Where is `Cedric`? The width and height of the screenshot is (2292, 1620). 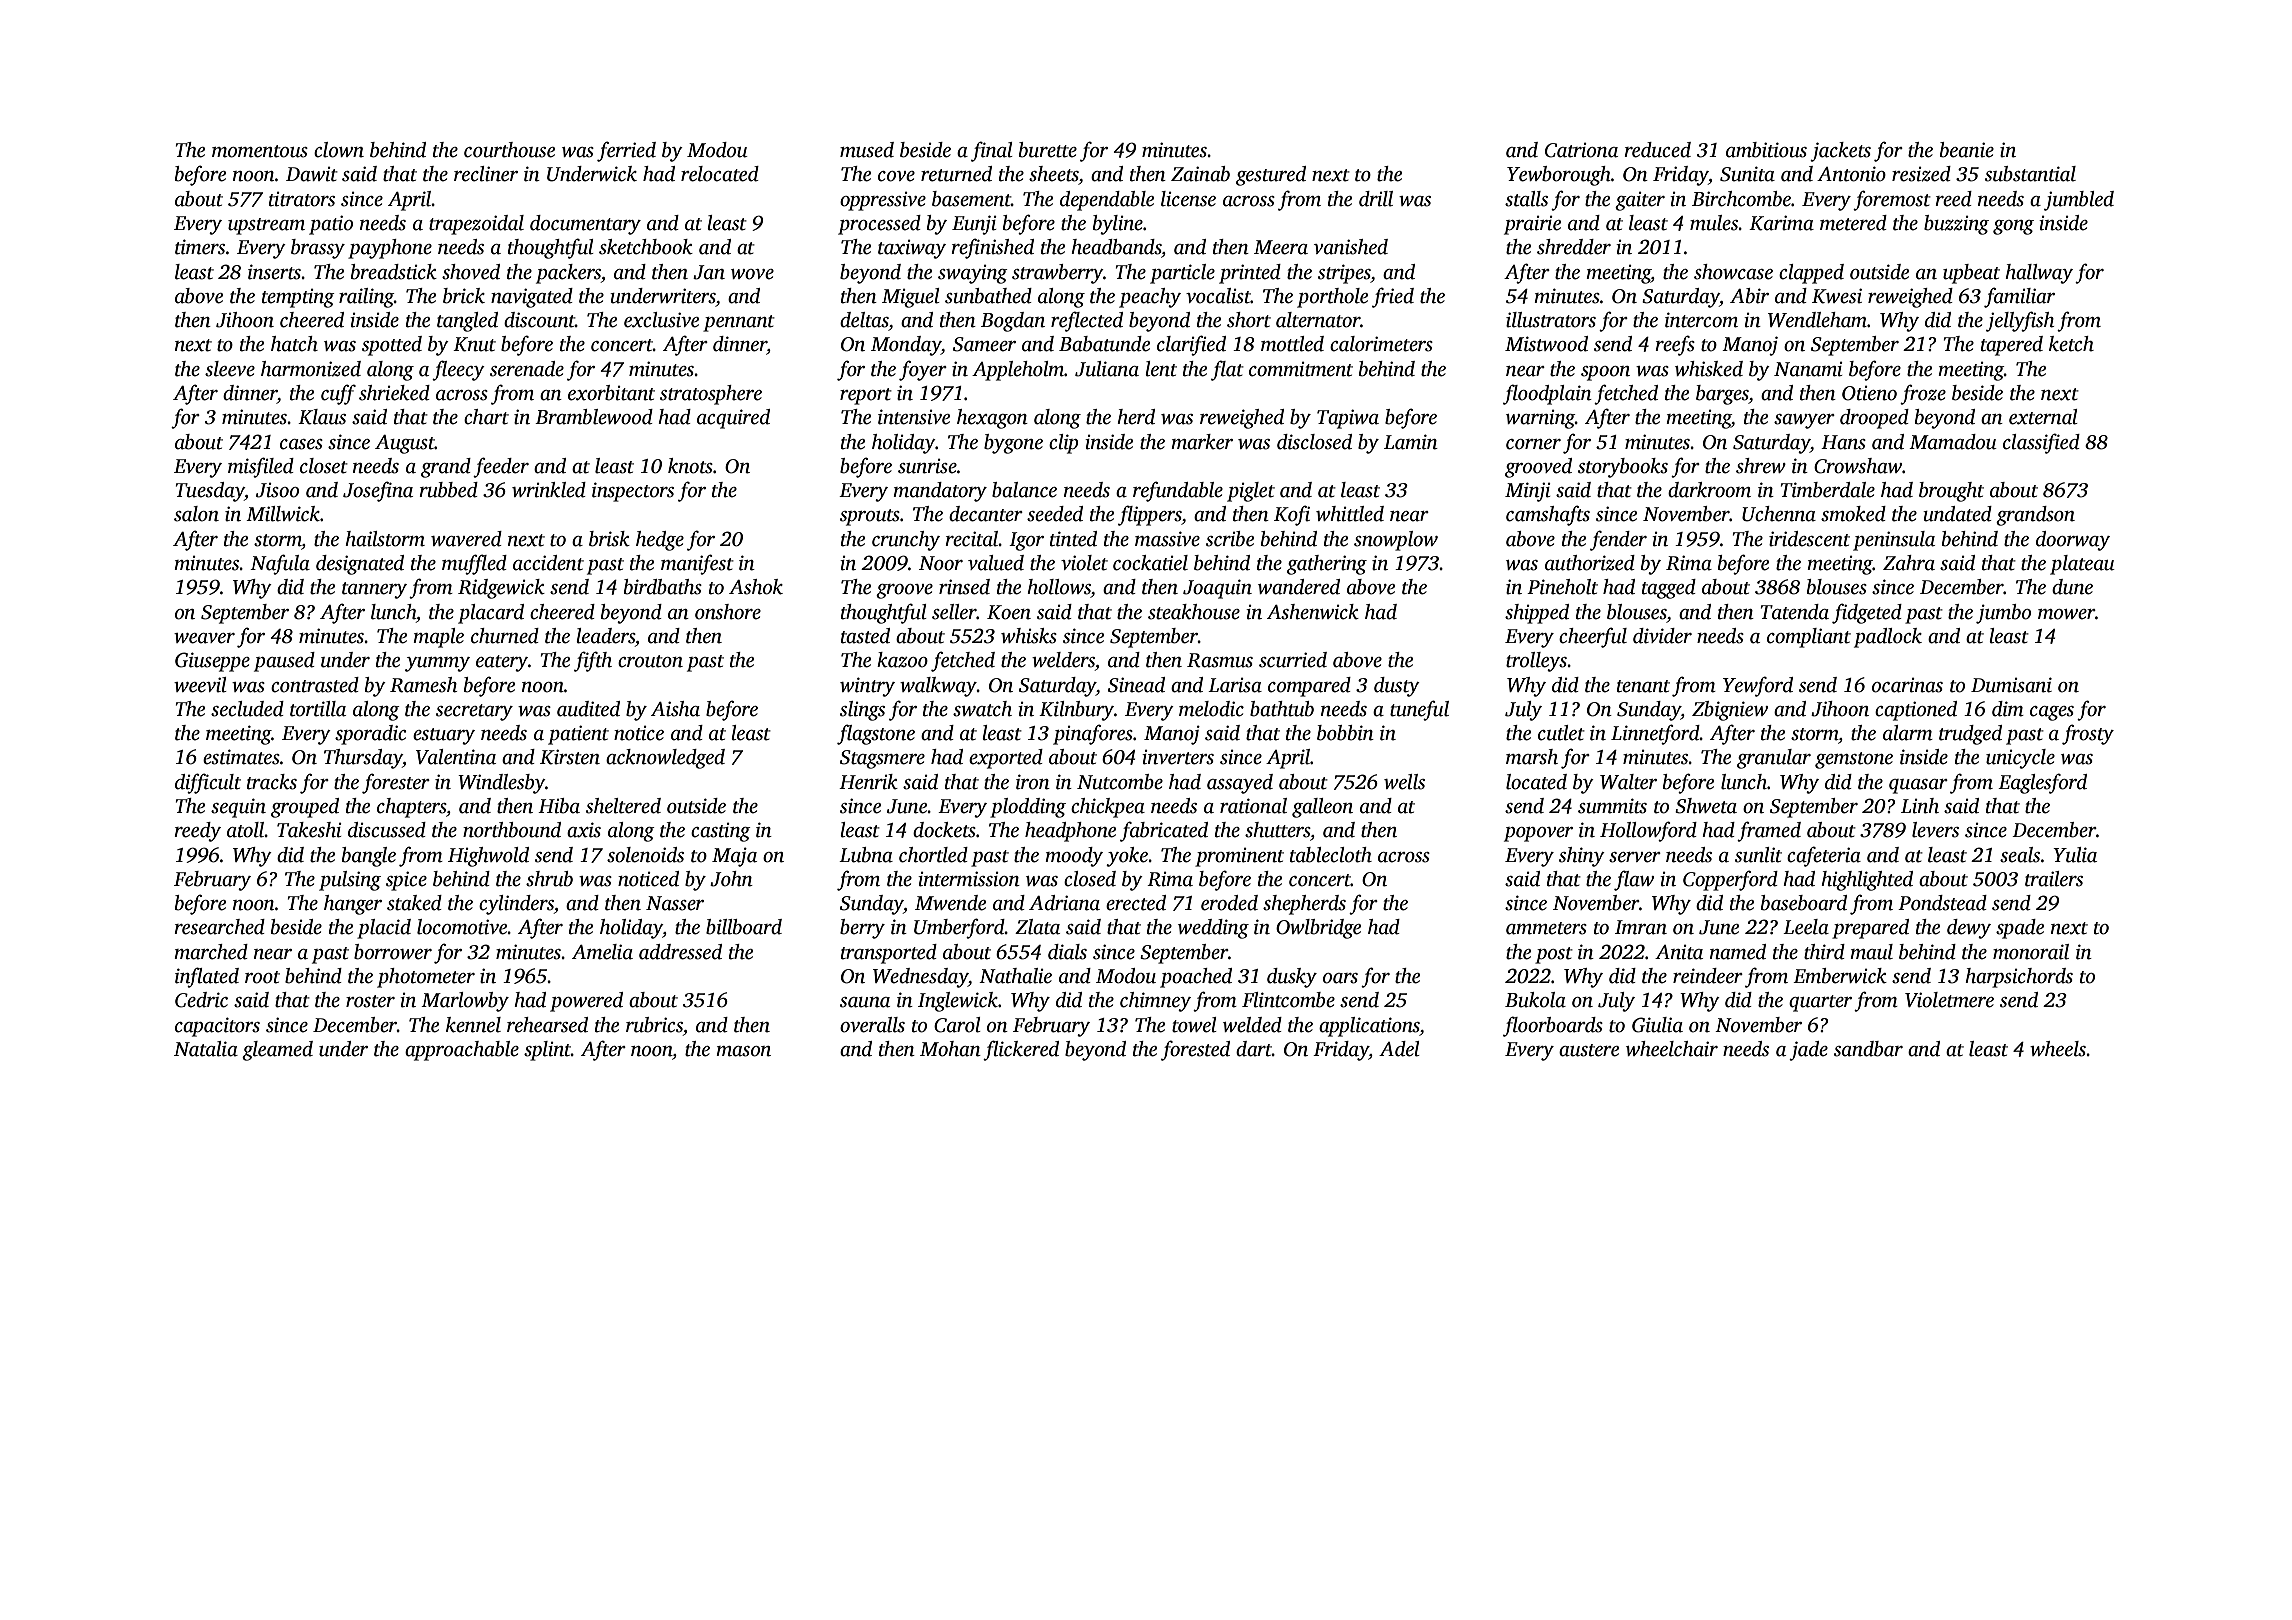
Cedric is located at coordinates (201, 1000).
